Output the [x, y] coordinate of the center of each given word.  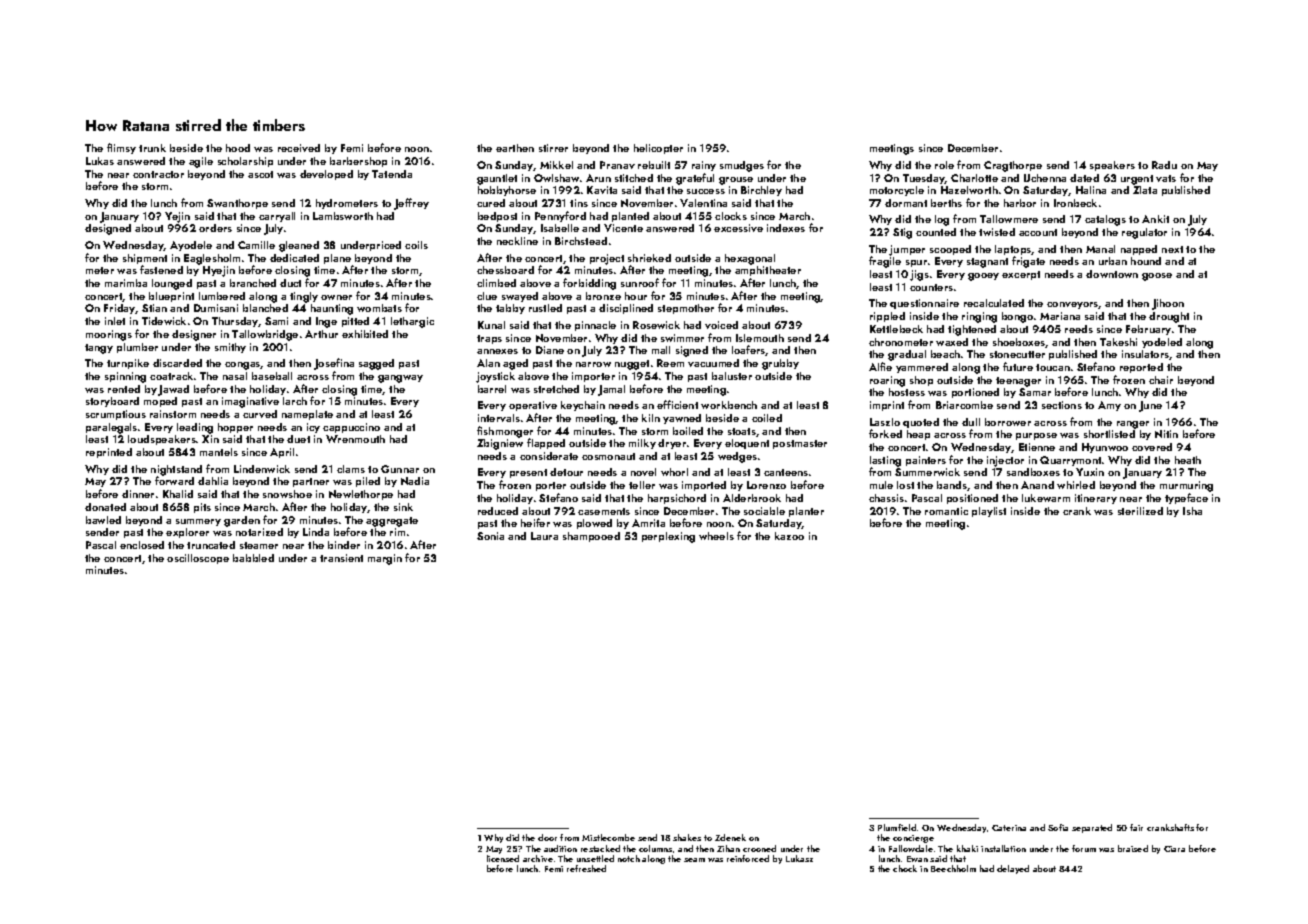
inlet [115, 321]
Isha [1192, 511]
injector [1005, 461]
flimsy [121, 148]
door [547, 837]
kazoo [789, 536]
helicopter [658, 149]
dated [1084, 178]
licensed [503, 858]
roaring [887, 381]
